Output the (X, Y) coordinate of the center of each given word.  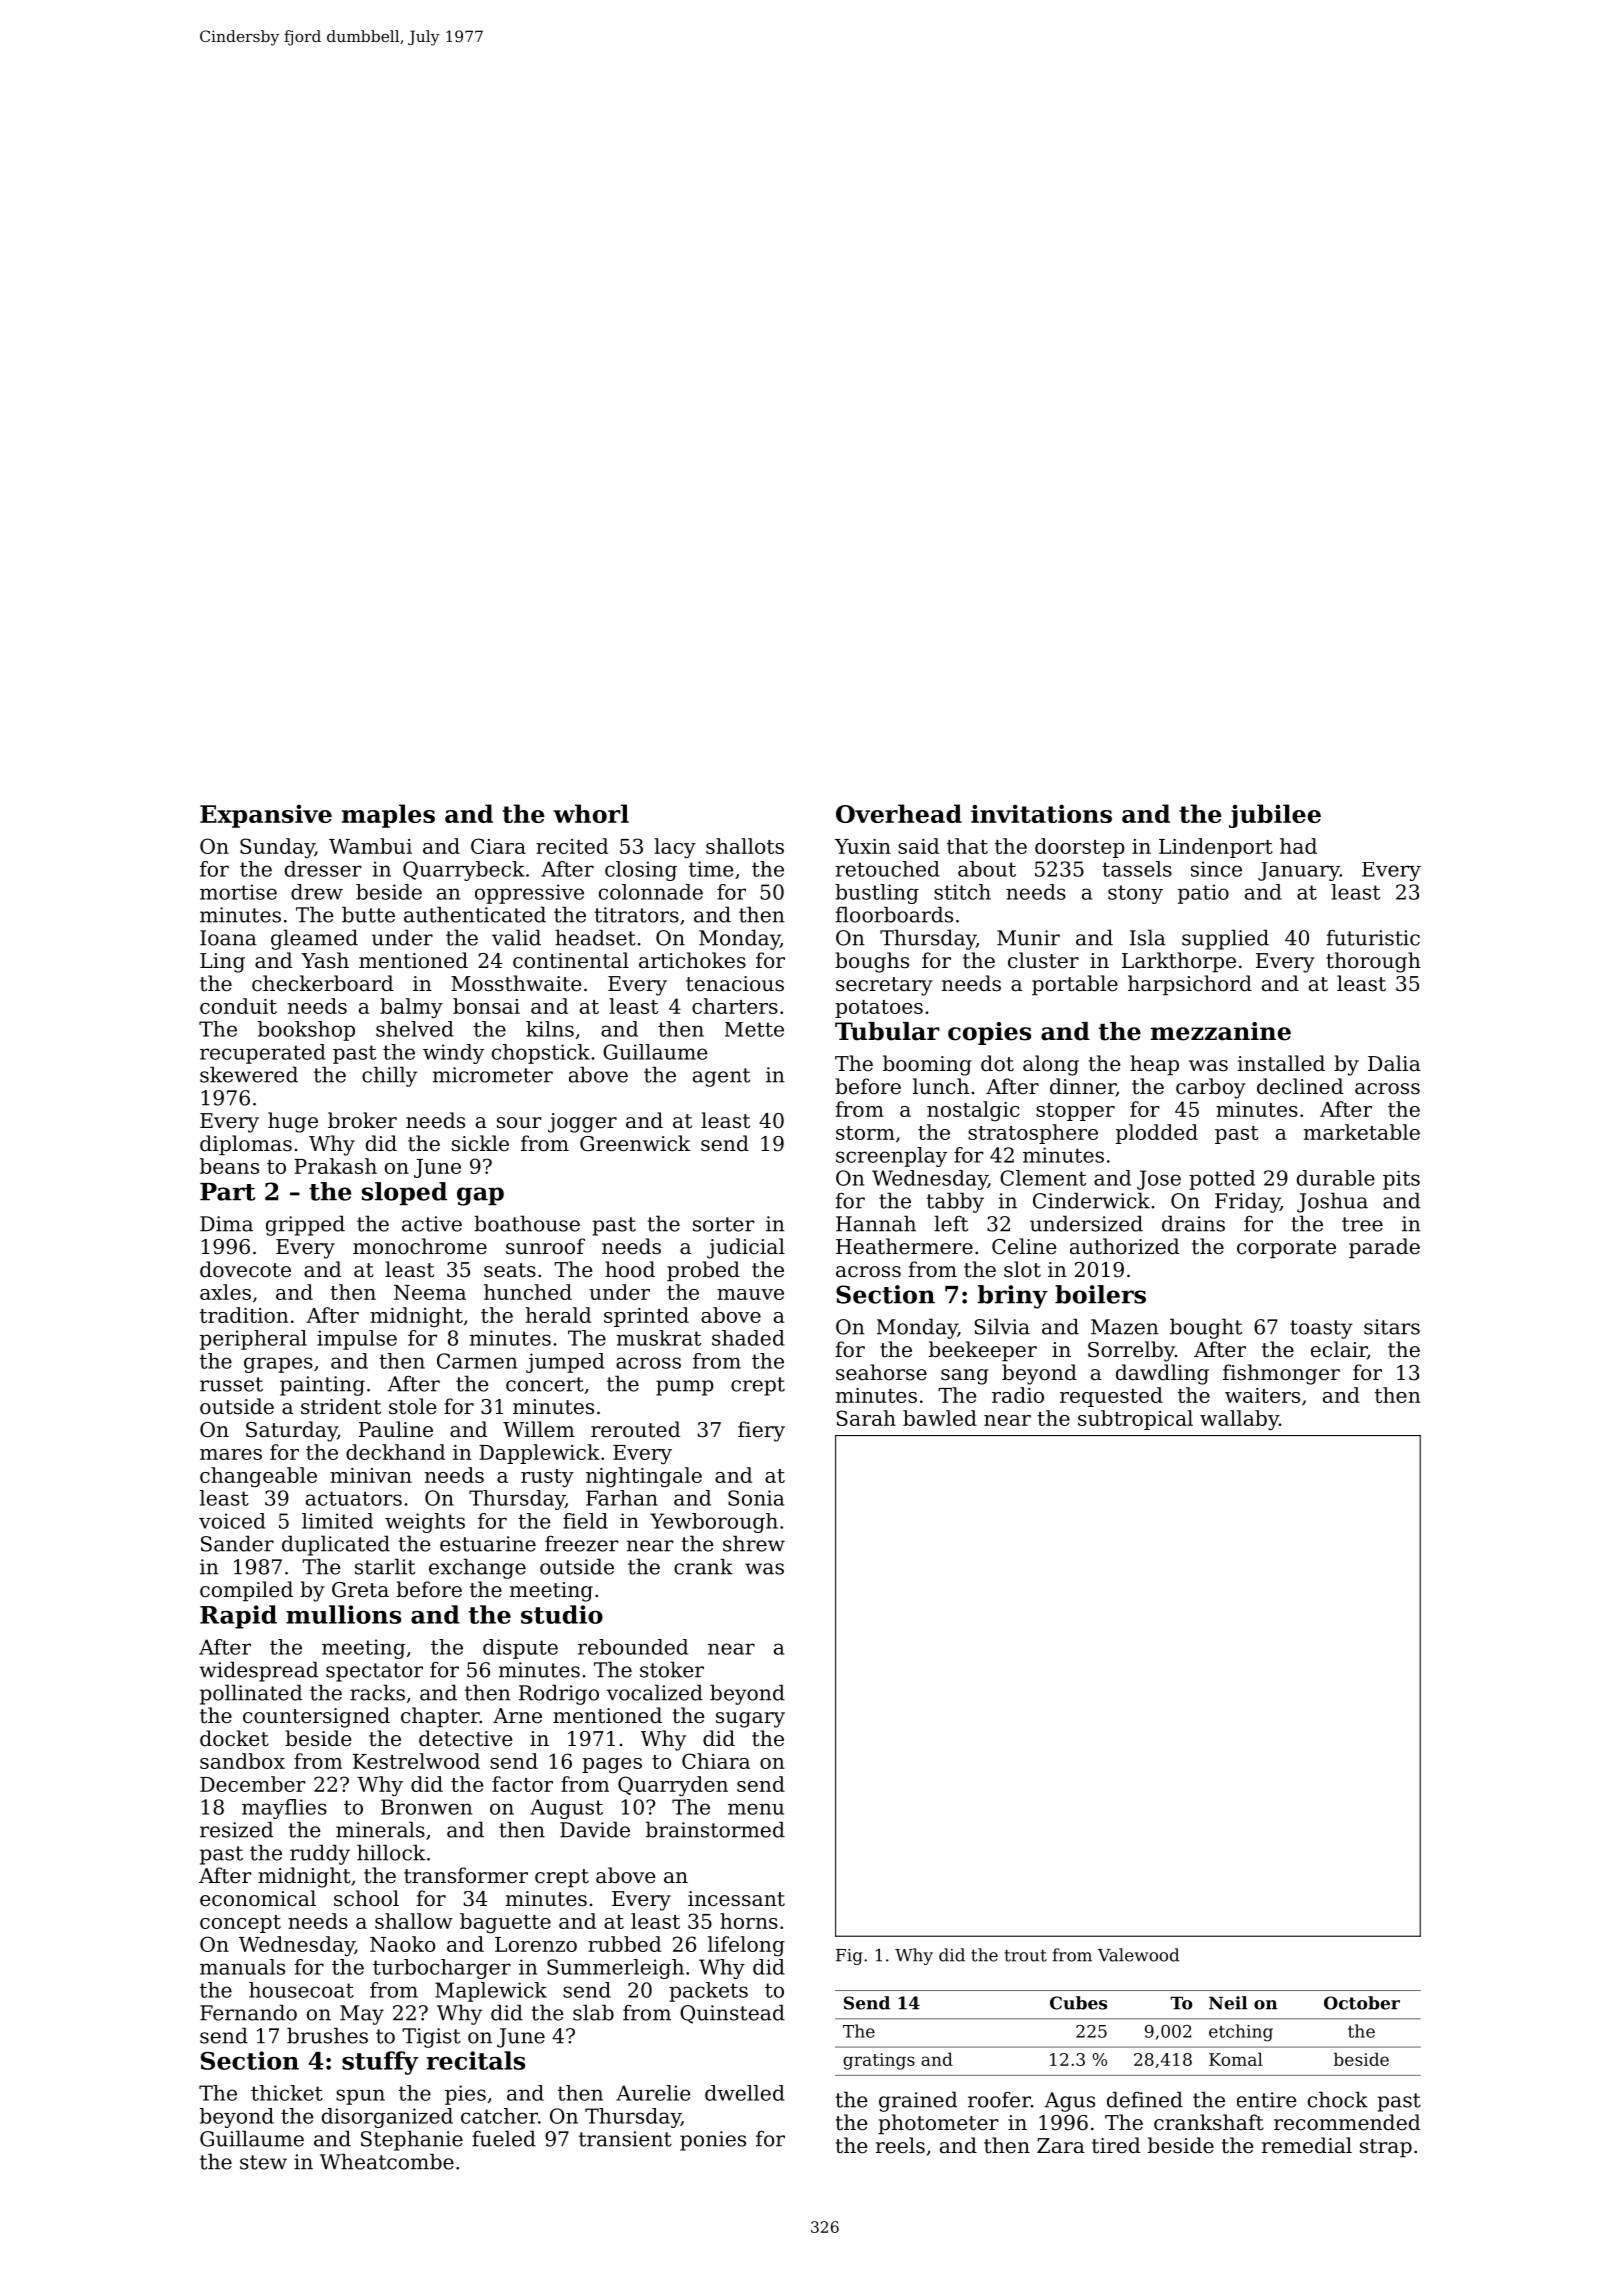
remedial (1307, 2145)
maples (388, 816)
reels (900, 2145)
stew (263, 2162)
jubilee (1275, 816)
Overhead (899, 813)
